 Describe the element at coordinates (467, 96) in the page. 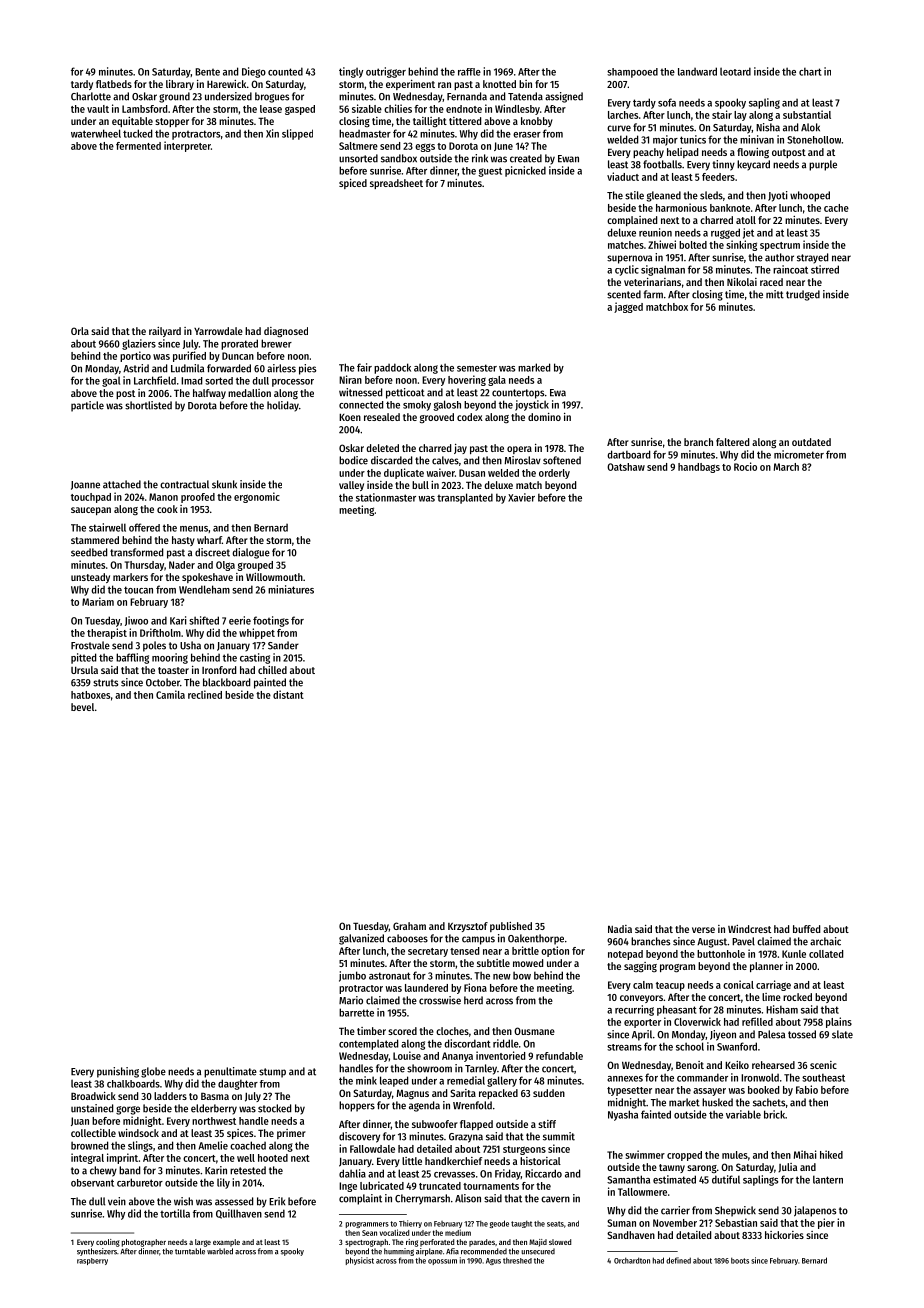

I see `Fernanda` at that location.
